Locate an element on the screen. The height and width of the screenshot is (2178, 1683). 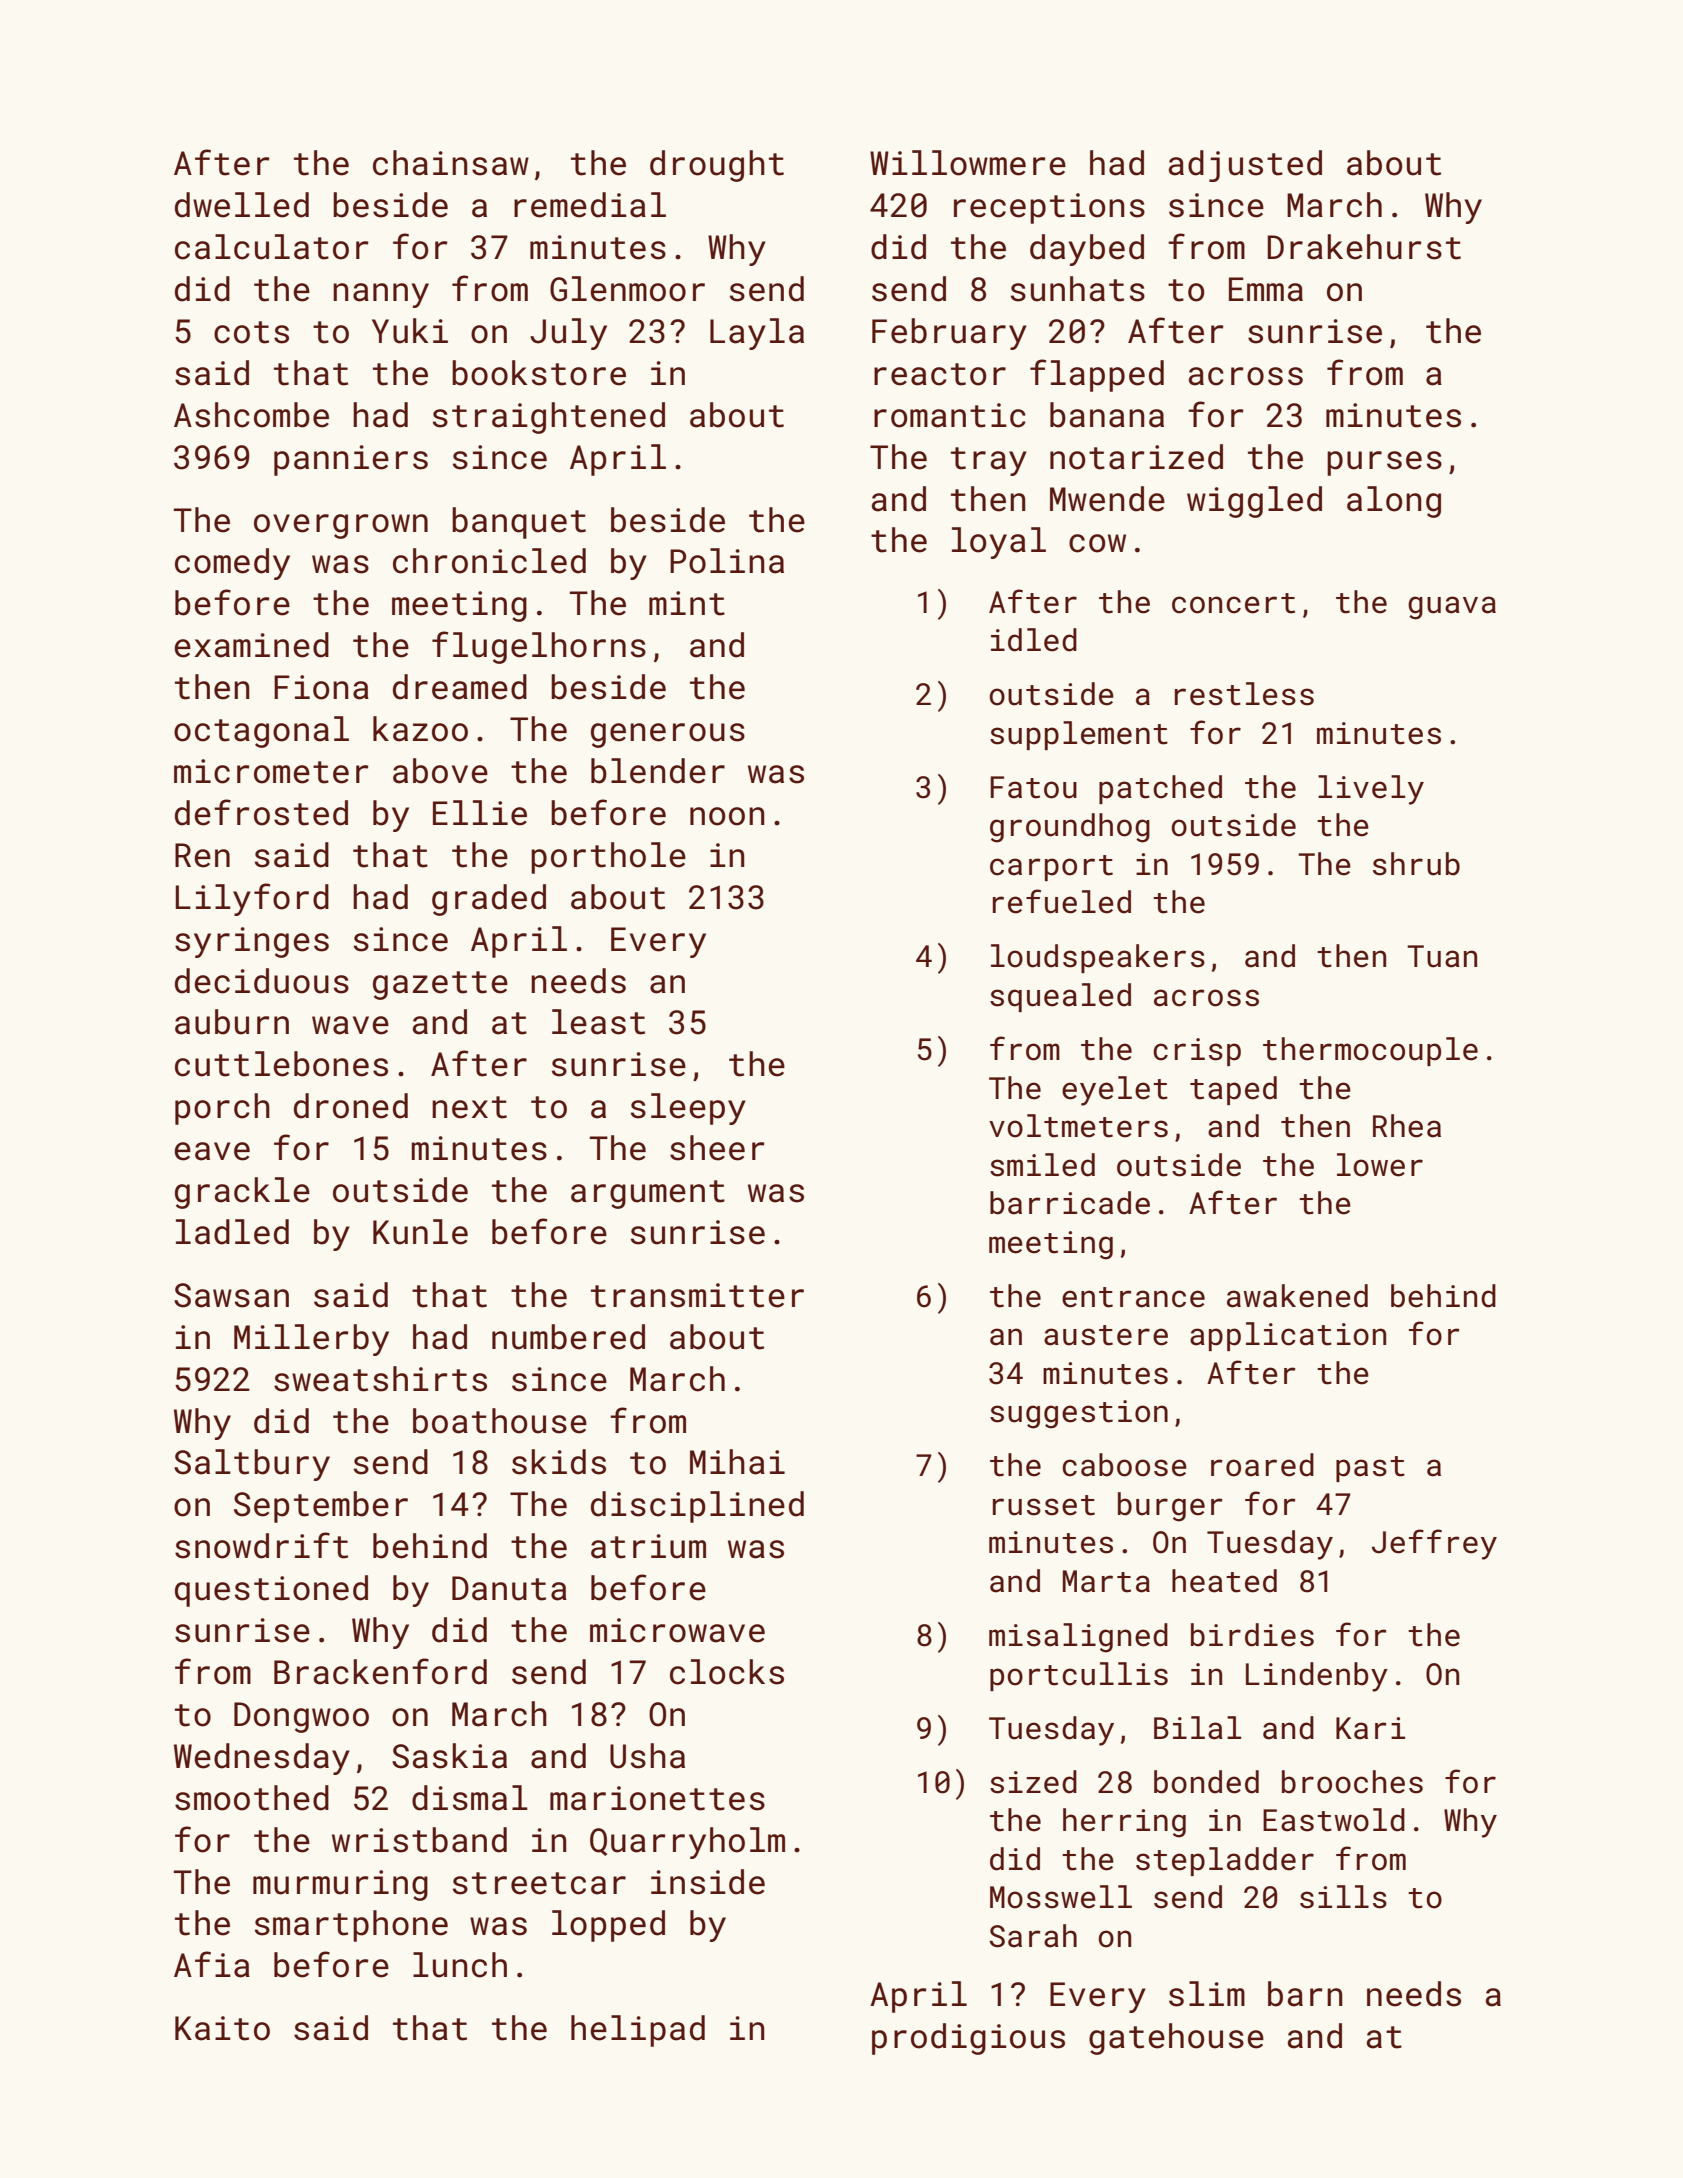
dwelled is located at coordinates (242, 205).
